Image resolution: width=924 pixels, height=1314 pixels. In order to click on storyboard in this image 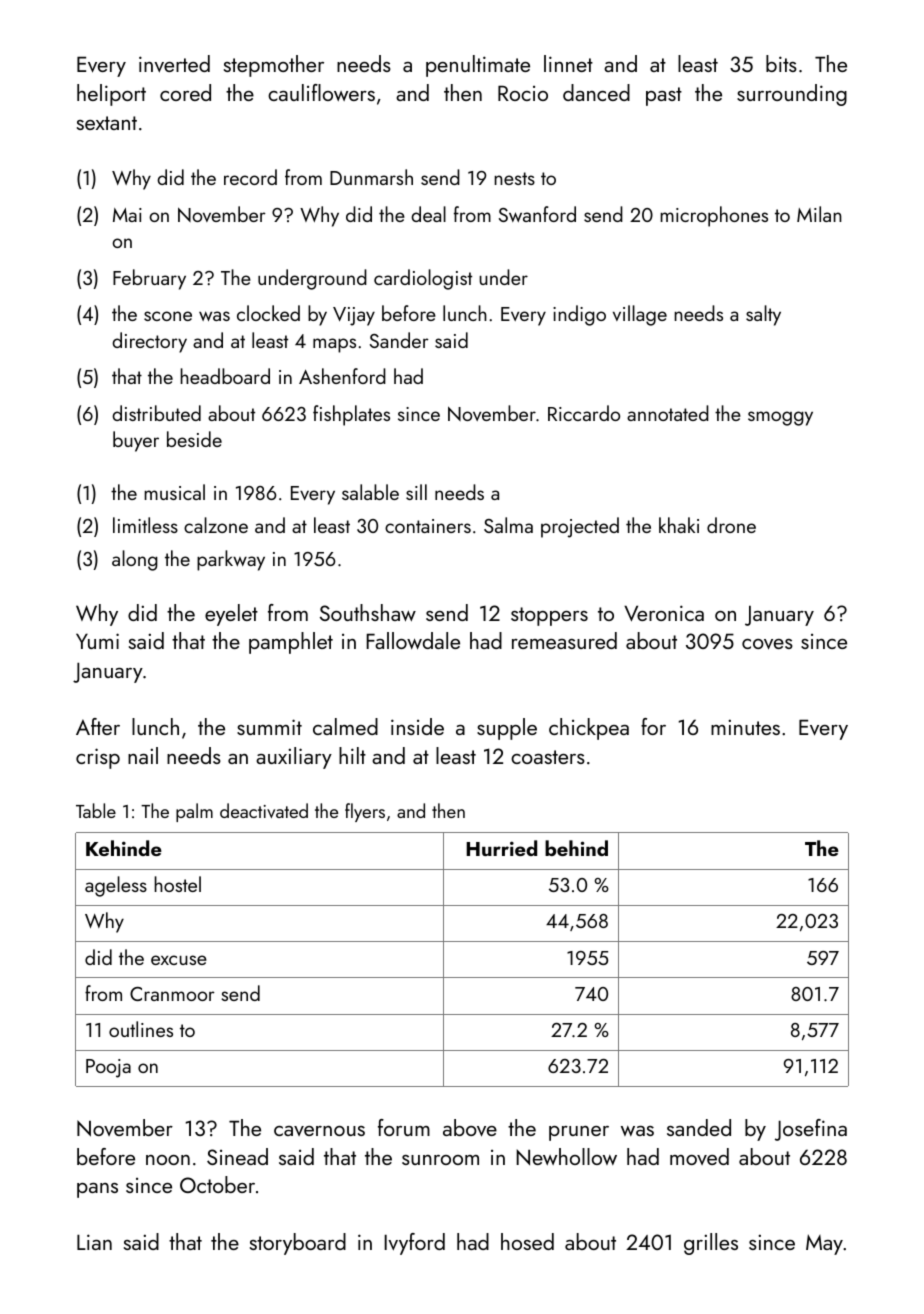, I will do `click(298, 1244)`.
